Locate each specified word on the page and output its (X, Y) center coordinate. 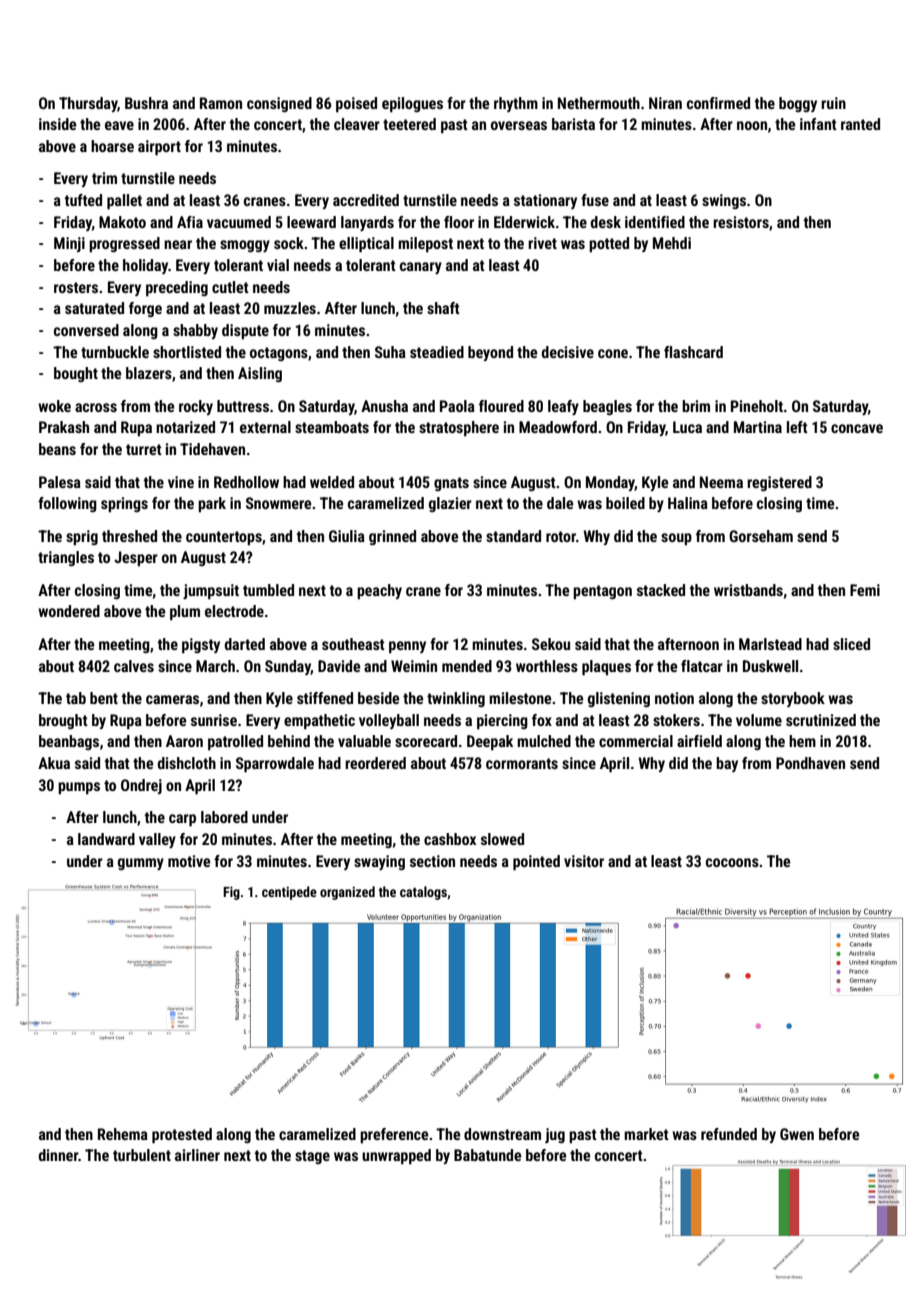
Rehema (123, 1134)
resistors (741, 222)
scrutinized (821, 720)
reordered (375, 763)
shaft (443, 308)
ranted (860, 124)
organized (347, 893)
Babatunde (488, 1155)
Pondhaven (810, 763)
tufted (83, 200)
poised (356, 105)
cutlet (230, 287)
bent (104, 698)
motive (189, 861)
